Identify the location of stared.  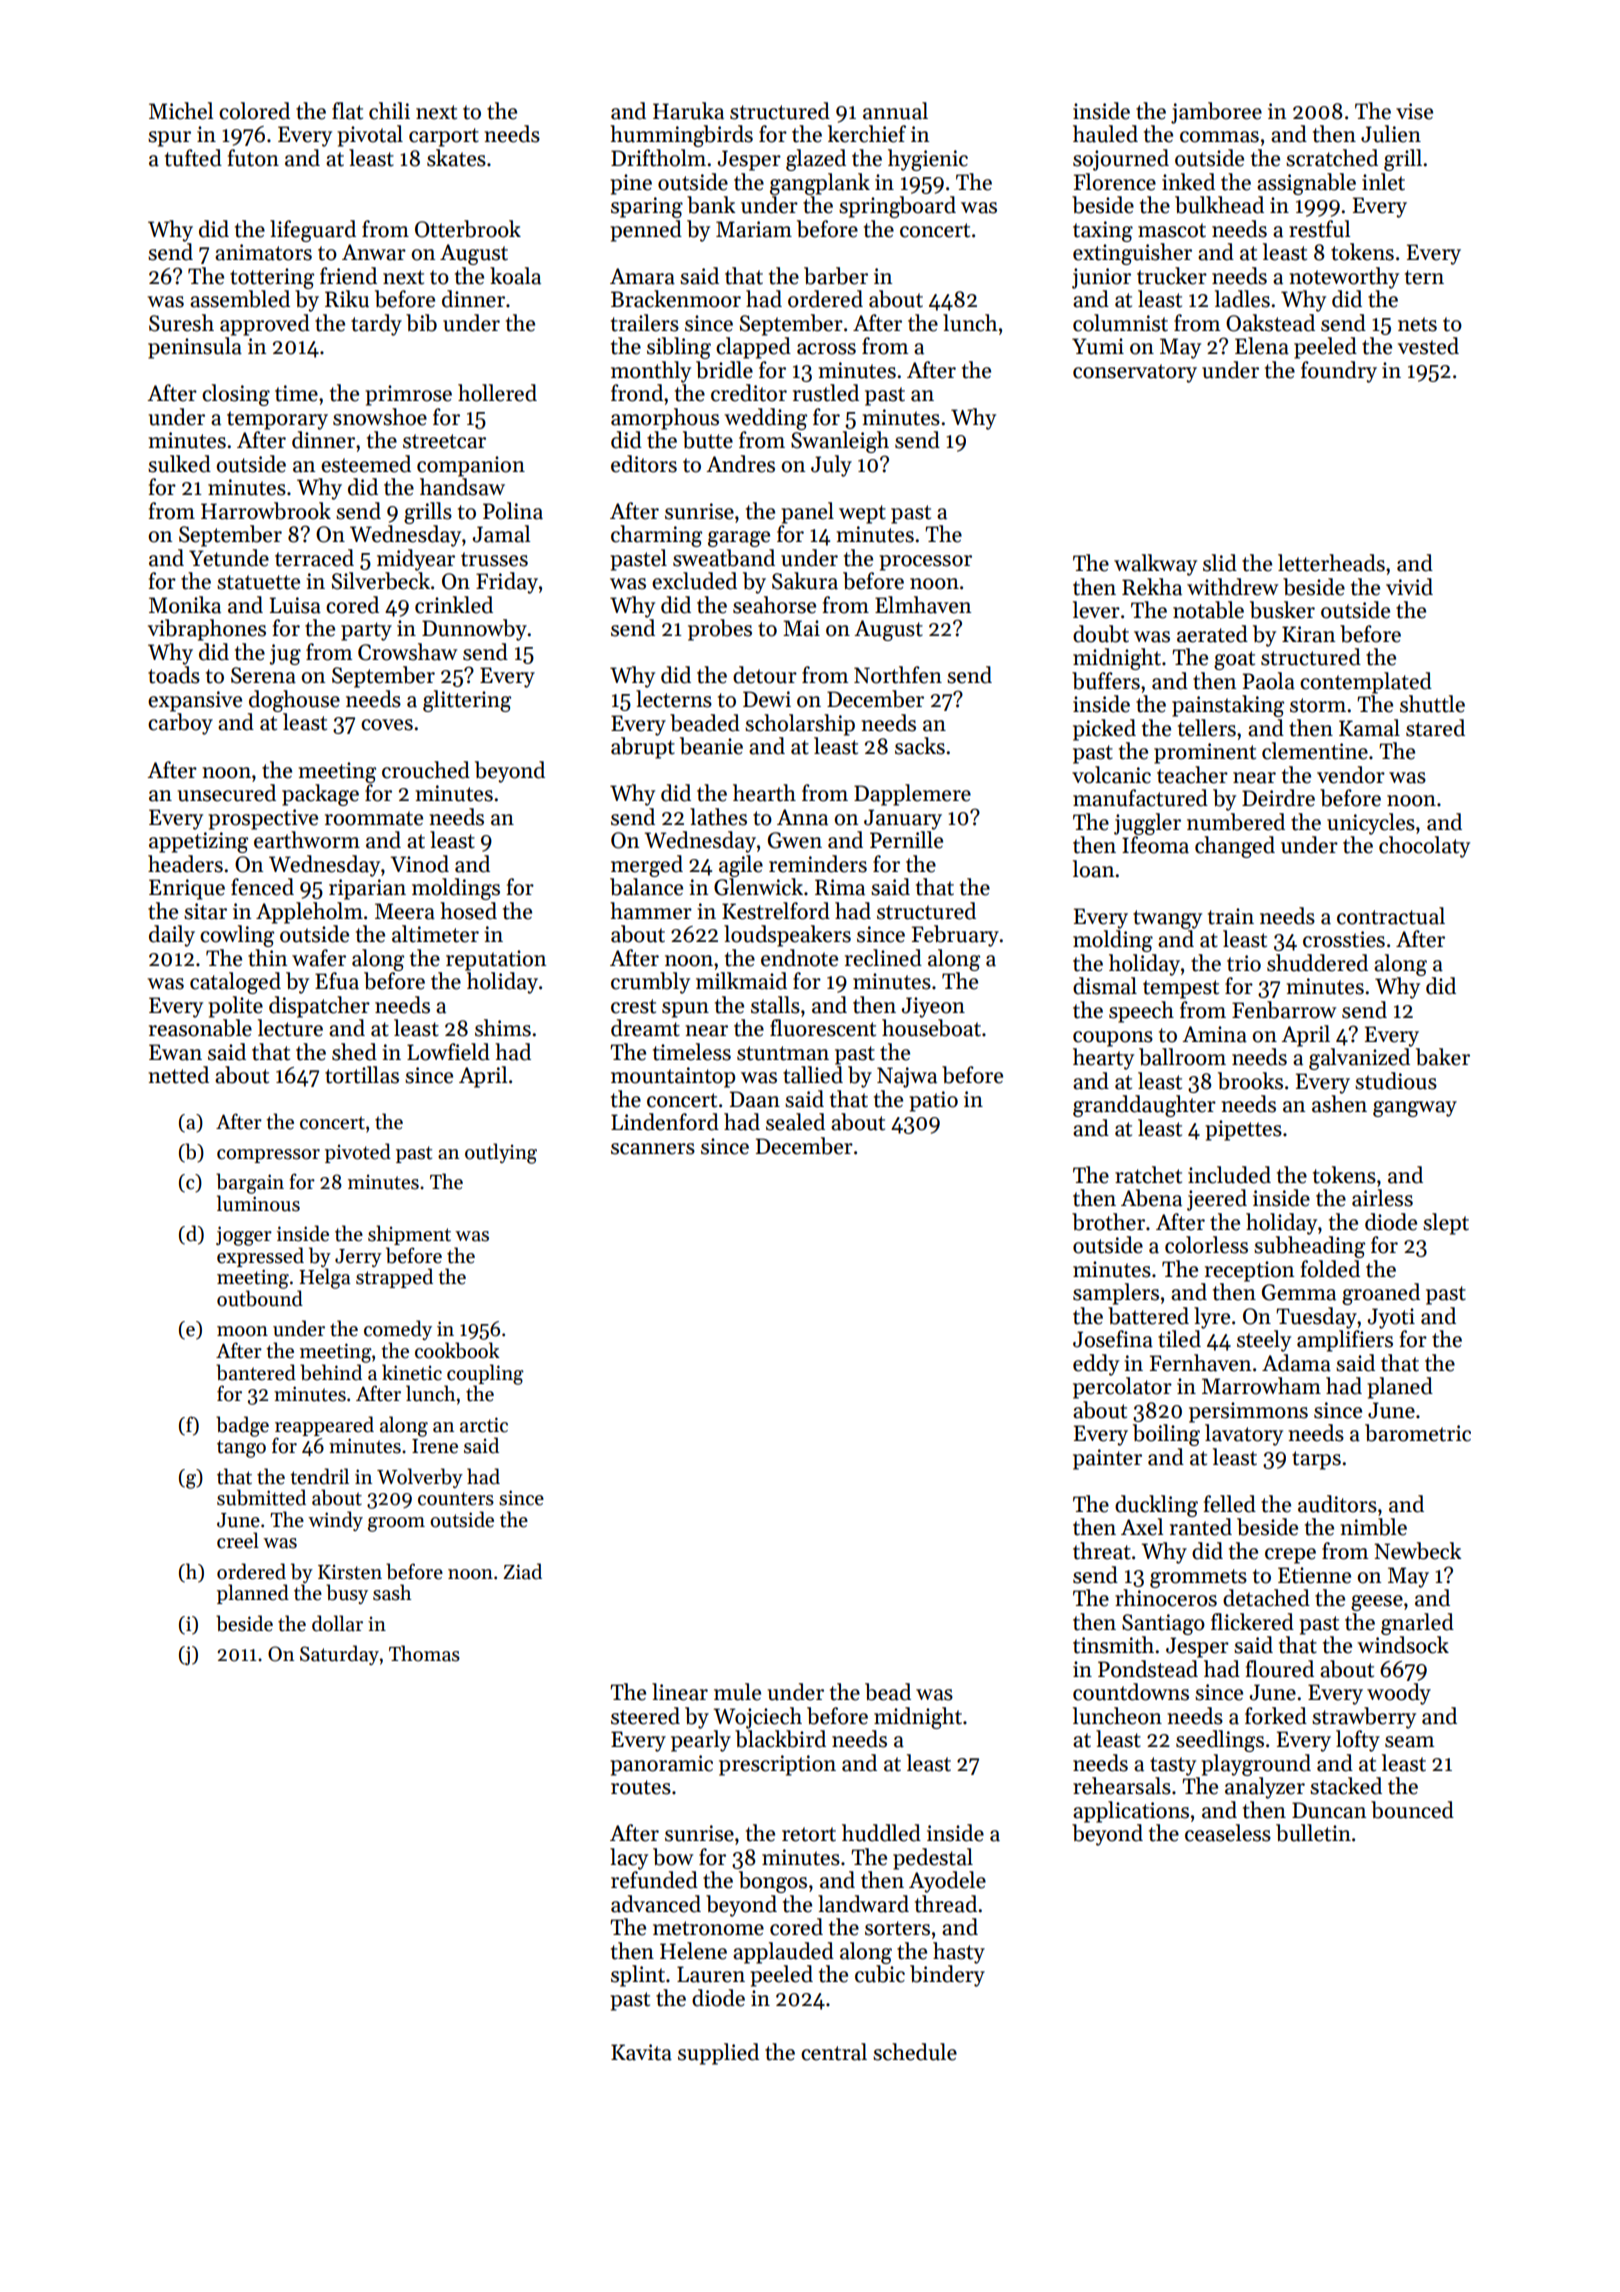
(1435, 728).
